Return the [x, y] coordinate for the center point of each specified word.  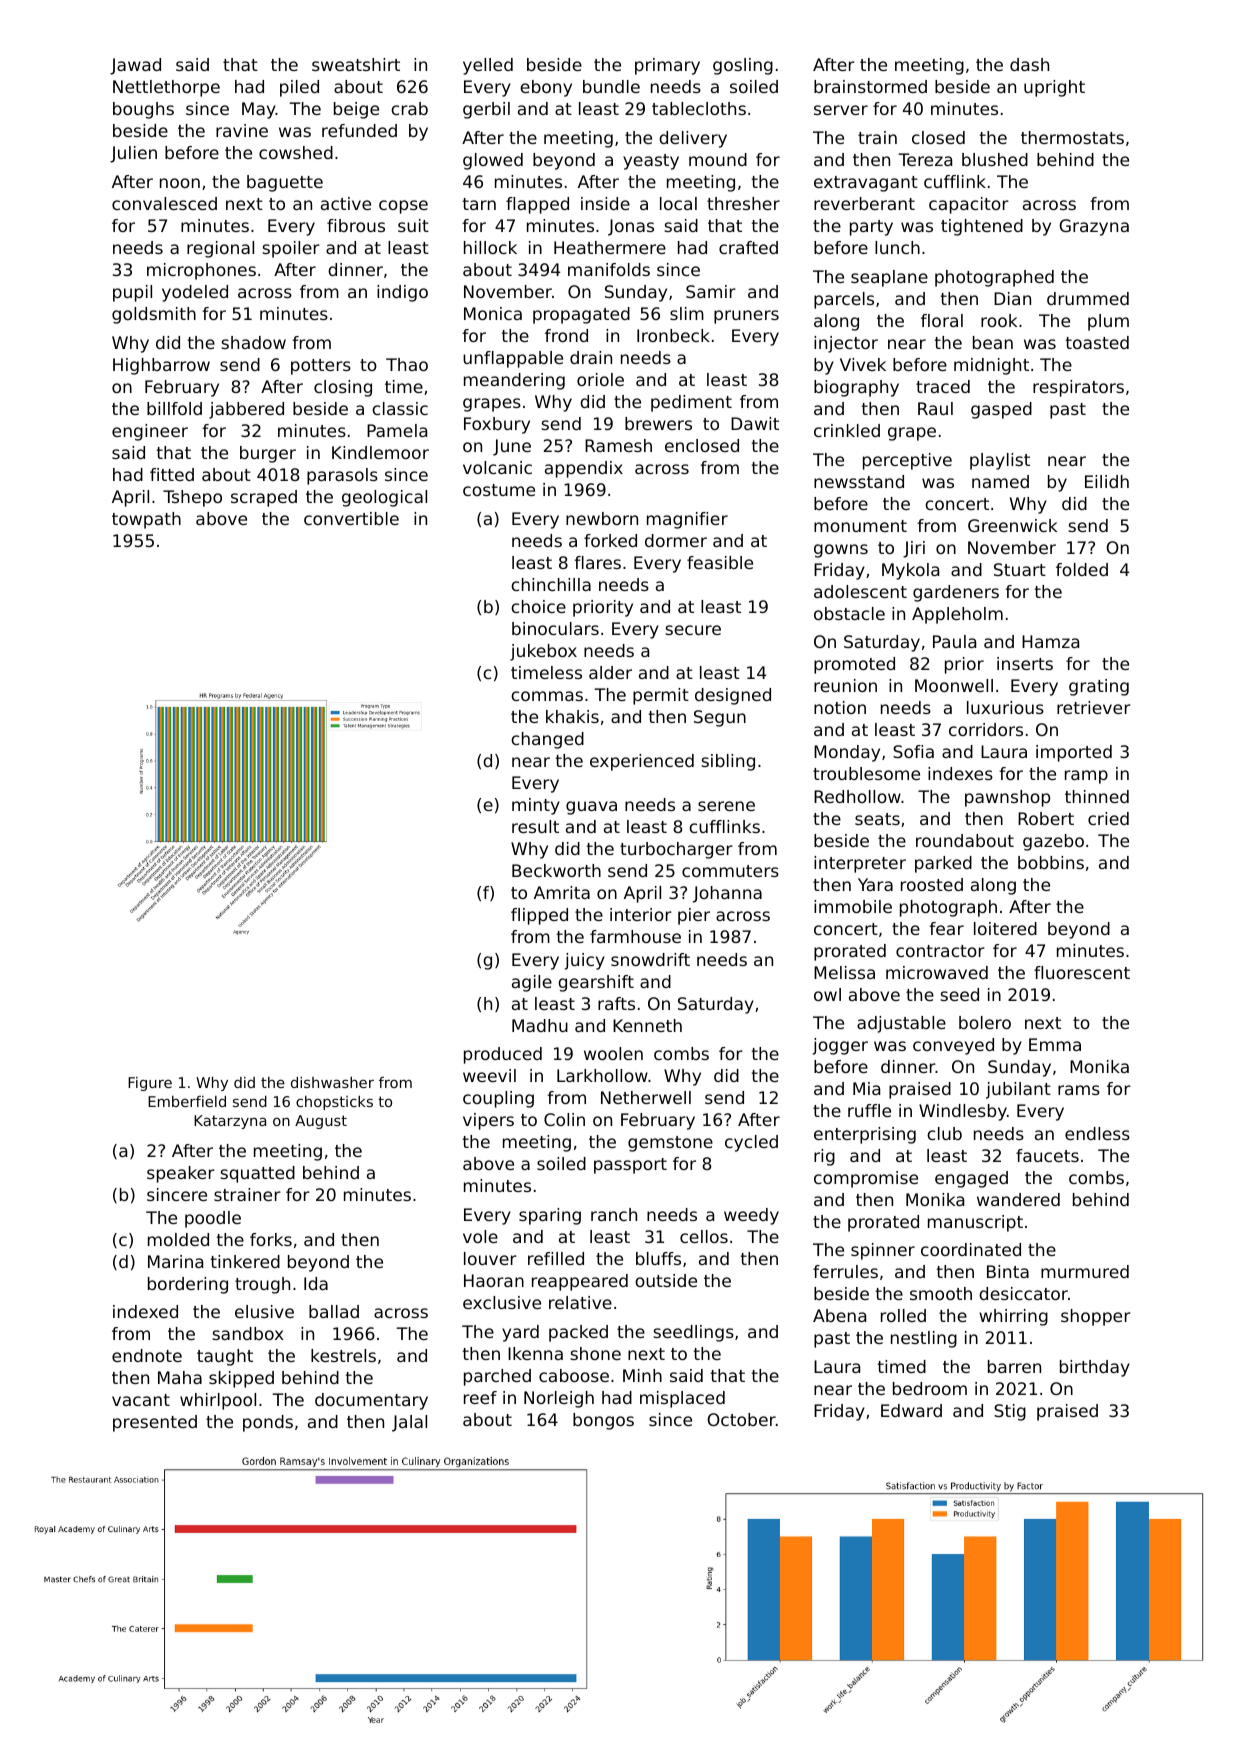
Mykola [910, 571]
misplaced [682, 1399]
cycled [751, 1143]
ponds [268, 1423]
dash [1029, 64]
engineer [150, 432]
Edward [911, 1410]
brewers [658, 423]
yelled [488, 66]
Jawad [135, 66]
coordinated [971, 1249]
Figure [150, 1084]
